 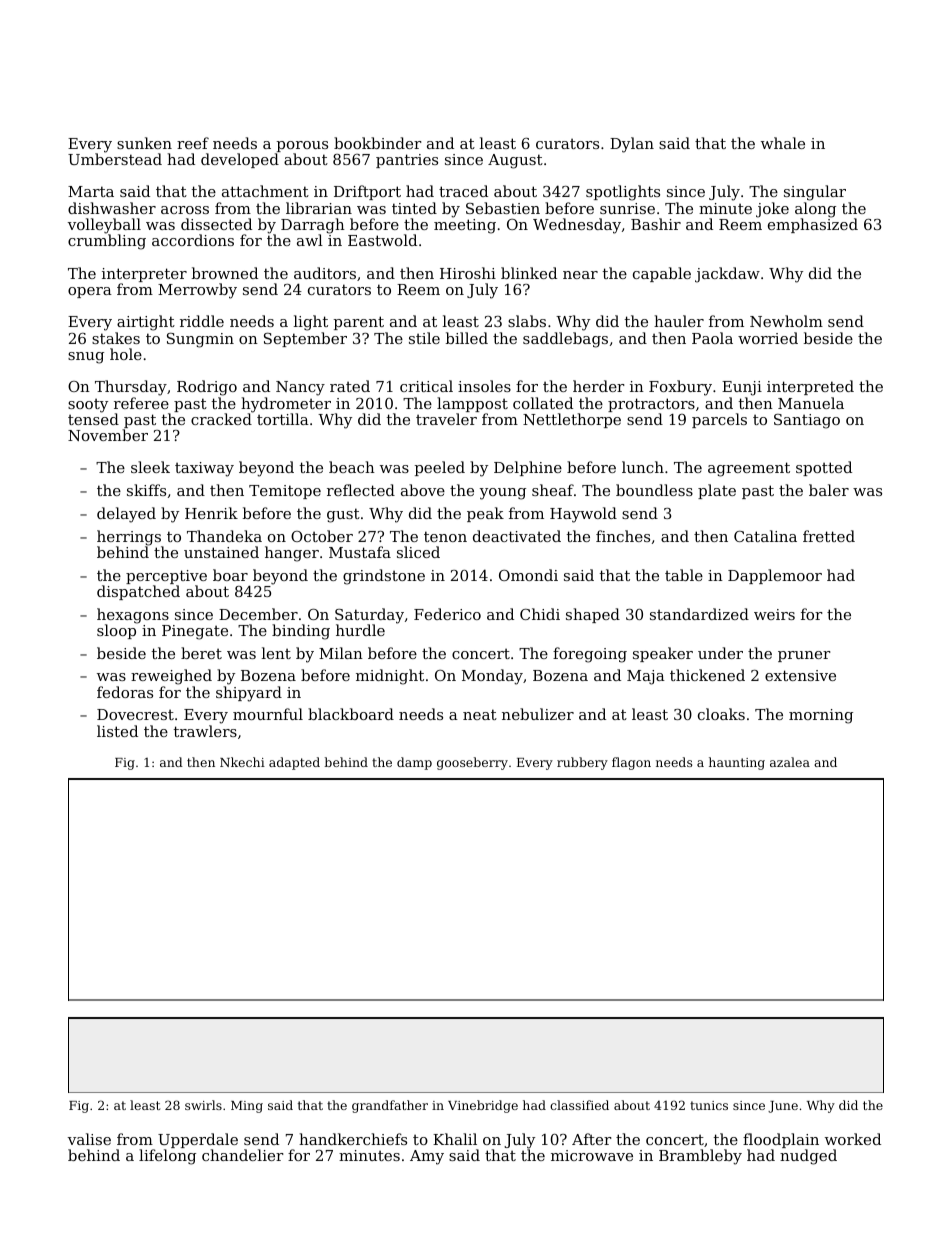 I want to click on baler, so click(x=829, y=490).
